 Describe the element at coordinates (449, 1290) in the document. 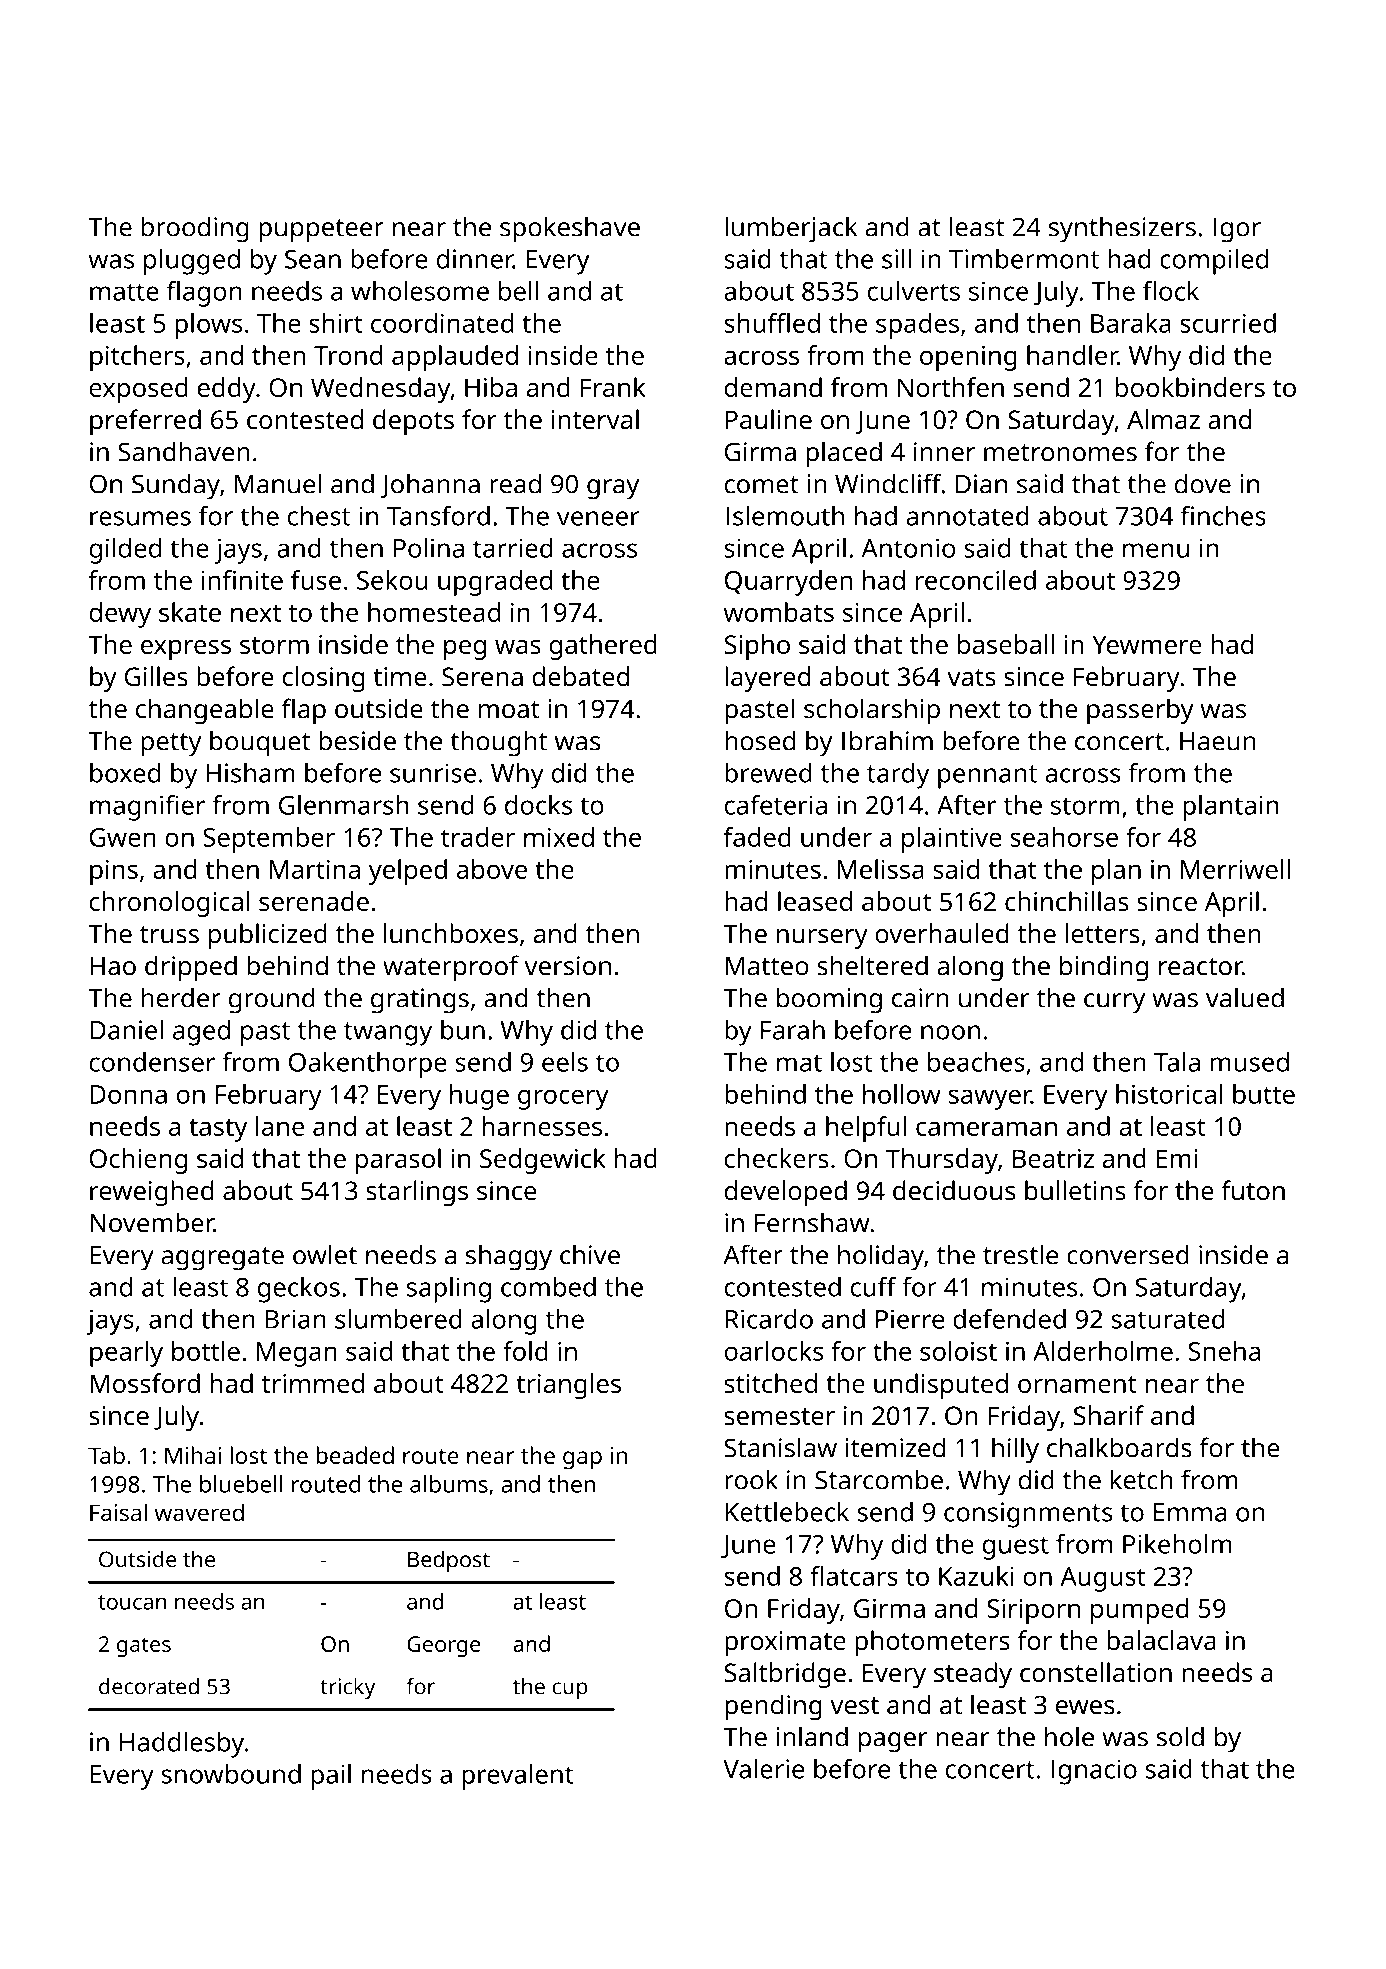

I see `sapling` at that location.
